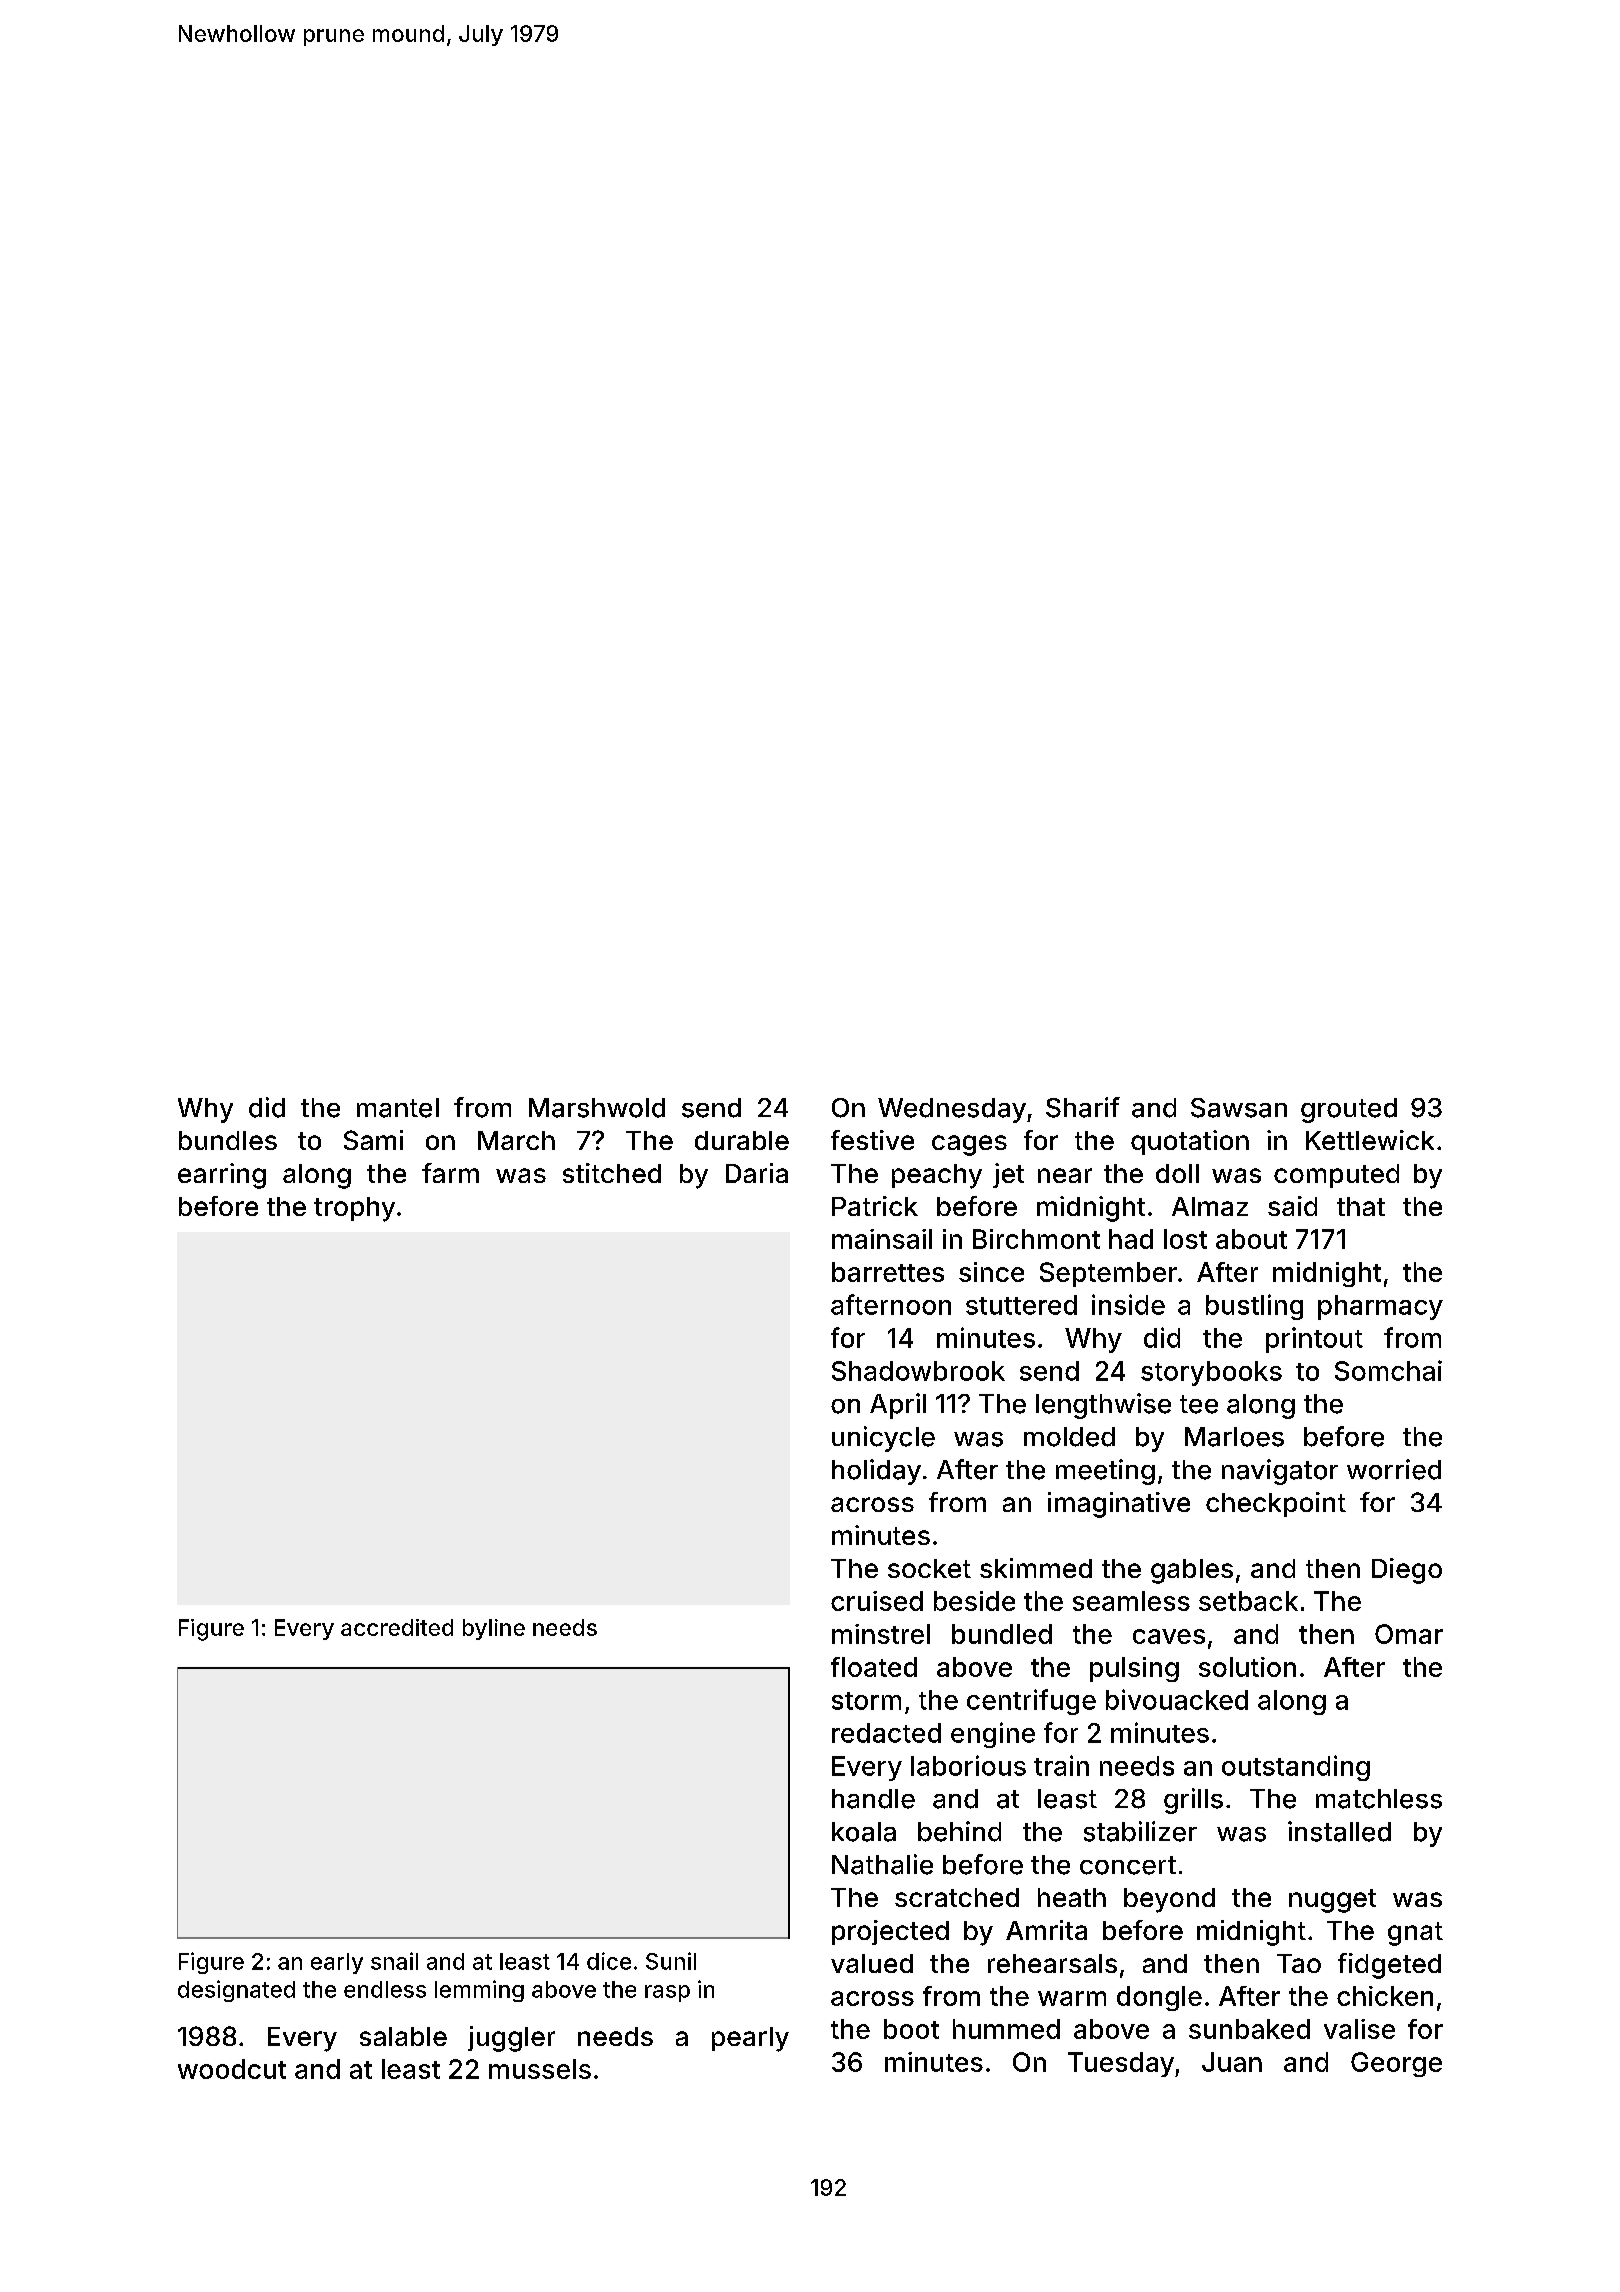  What do you see at coordinates (883, 1439) in the page?
I see `unicycle` at bounding box center [883, 1439].
